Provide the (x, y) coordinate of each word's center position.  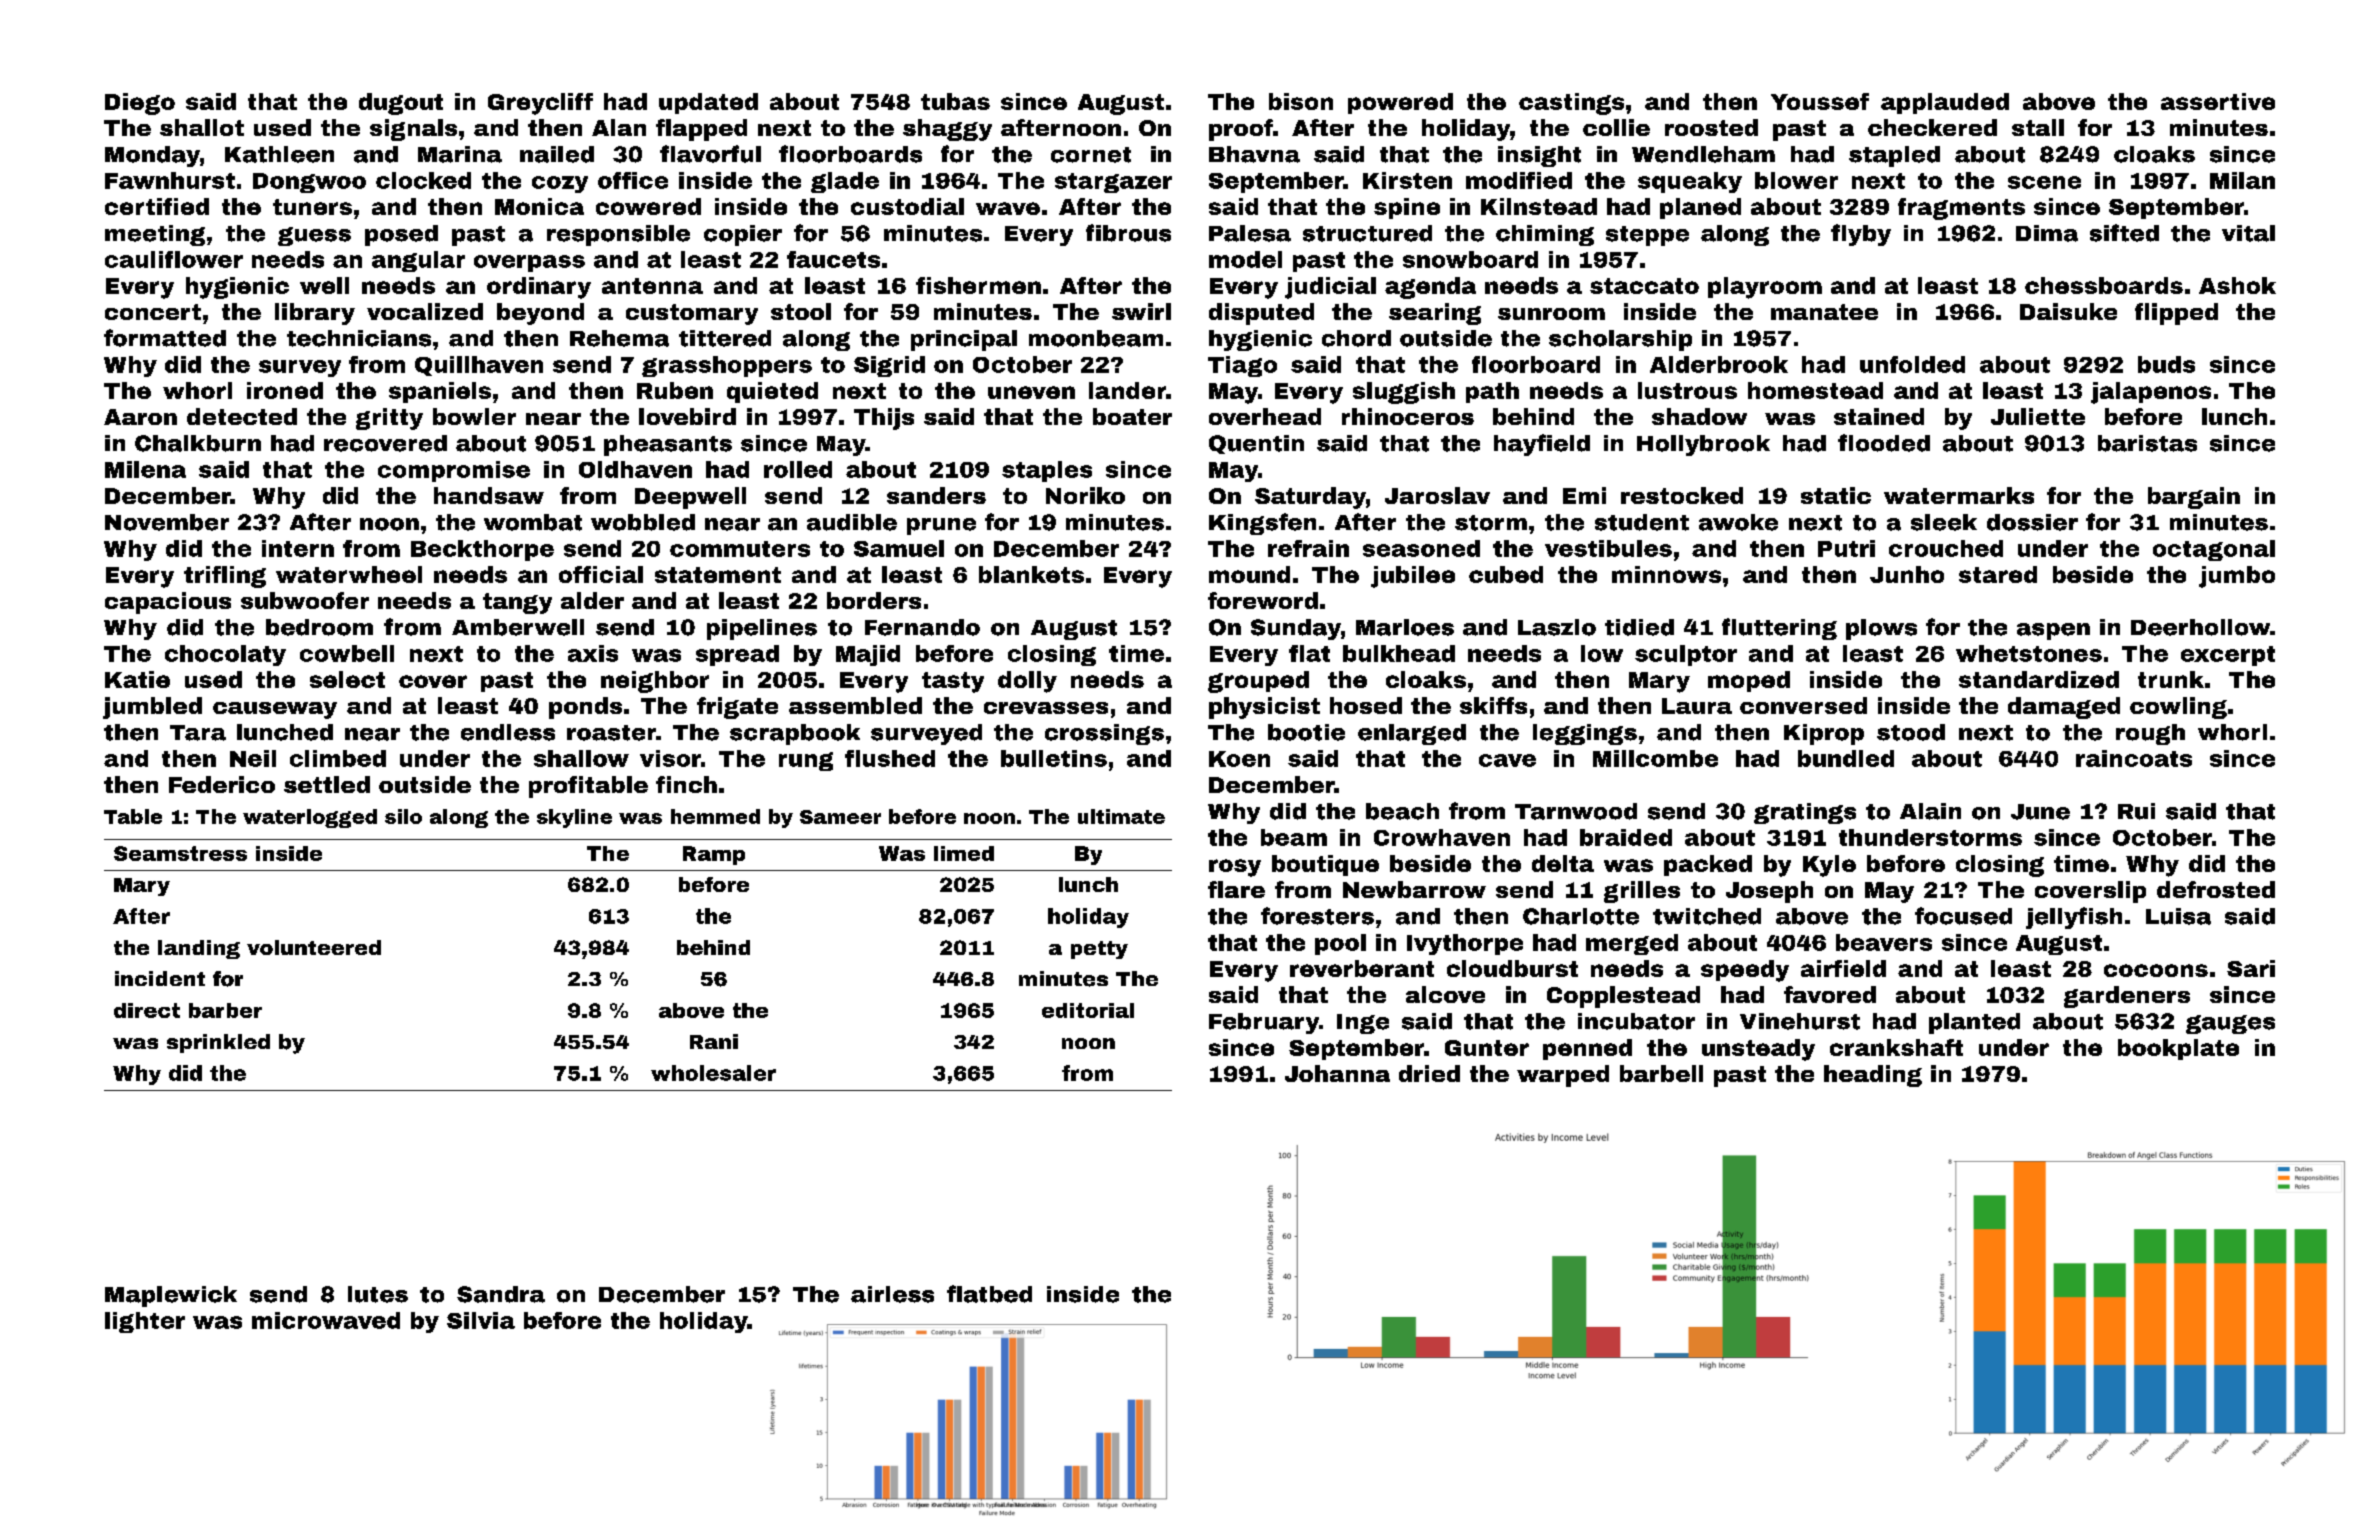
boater (1132, 416)
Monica (539, 206)
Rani (714, 1041)
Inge (1363, 1024)
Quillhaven (479, 366)
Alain (1930, 811)
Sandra (501, 1294)
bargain (2194, 498)
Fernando (922, 627)
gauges (2230, 1024)
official (601, 574)
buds (2166, 364)
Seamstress (180, 853)
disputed (1261, 314)
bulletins (1054, 758)
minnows (1666, 574)
